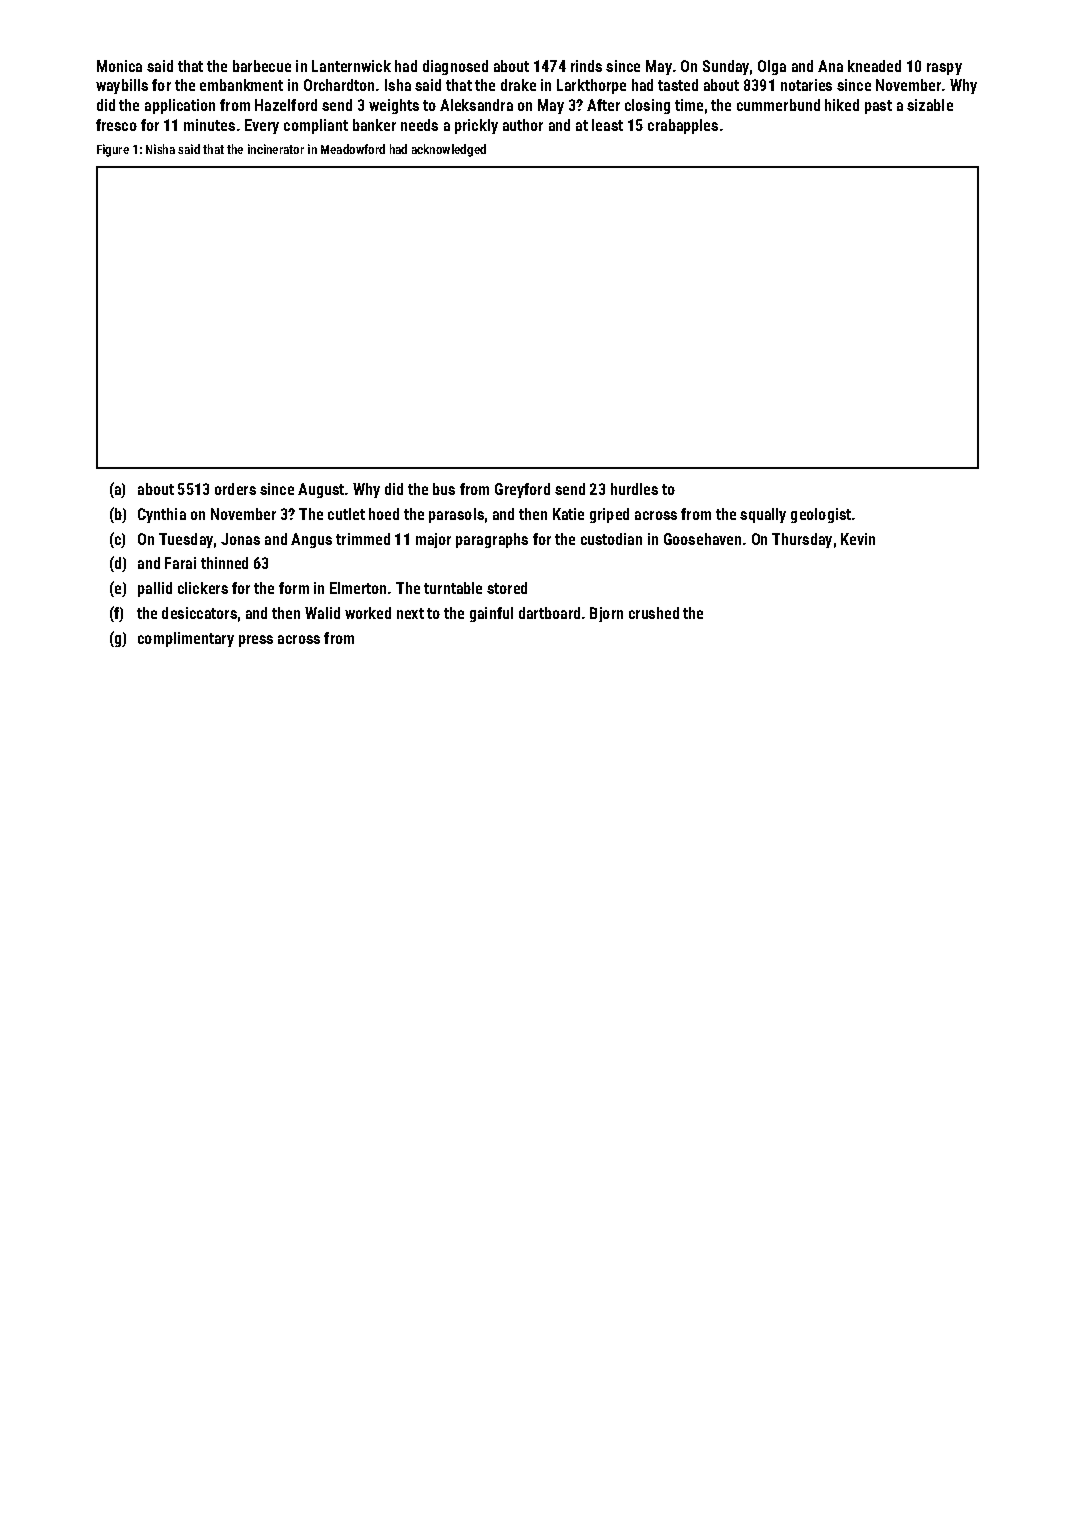 The image size is (1075, 1521). I want to click on complimentary, so click(186, 639).
